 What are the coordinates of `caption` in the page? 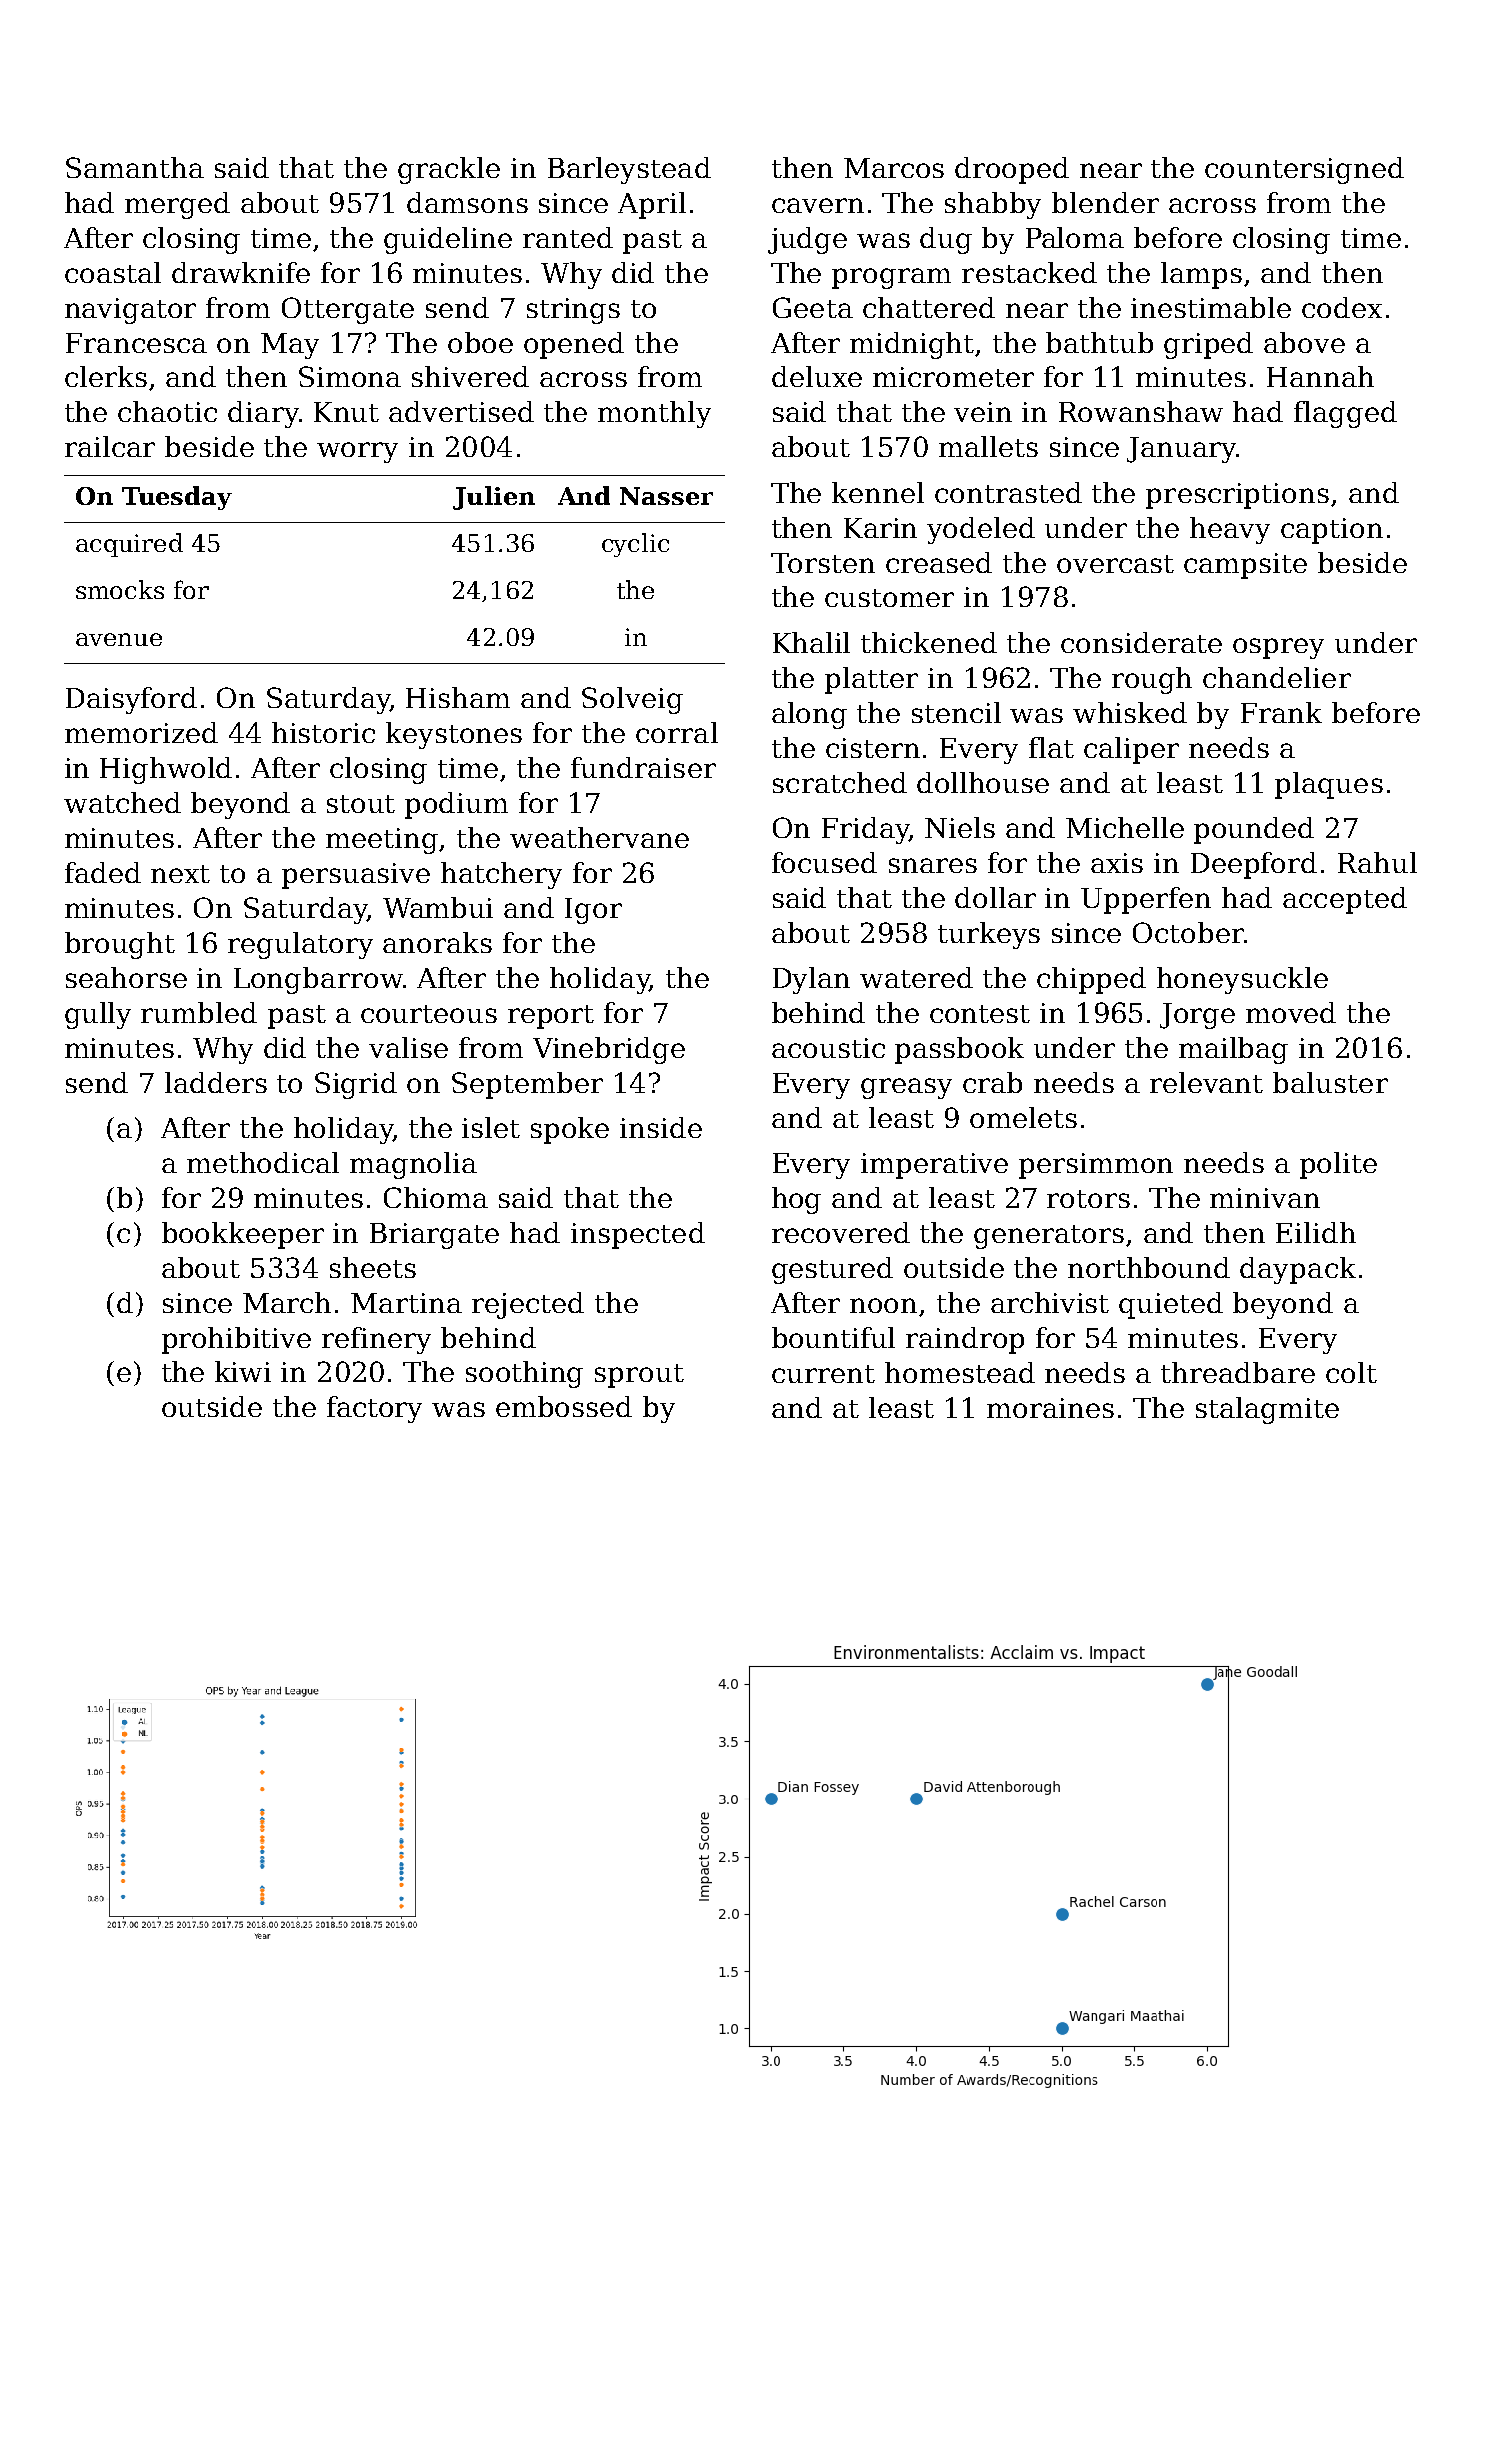 It's located at (1332, 531).
